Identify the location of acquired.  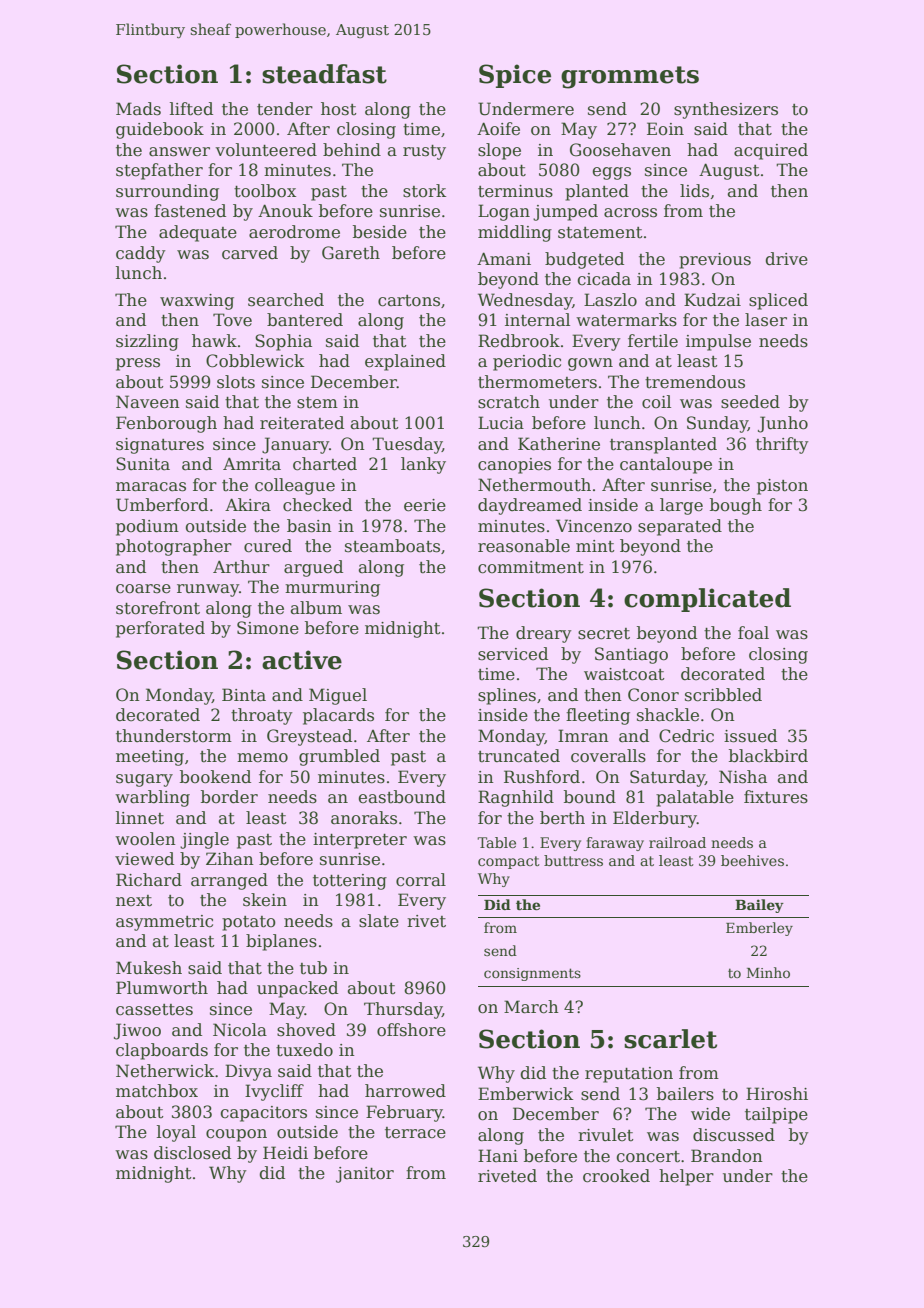
(771, 151).
